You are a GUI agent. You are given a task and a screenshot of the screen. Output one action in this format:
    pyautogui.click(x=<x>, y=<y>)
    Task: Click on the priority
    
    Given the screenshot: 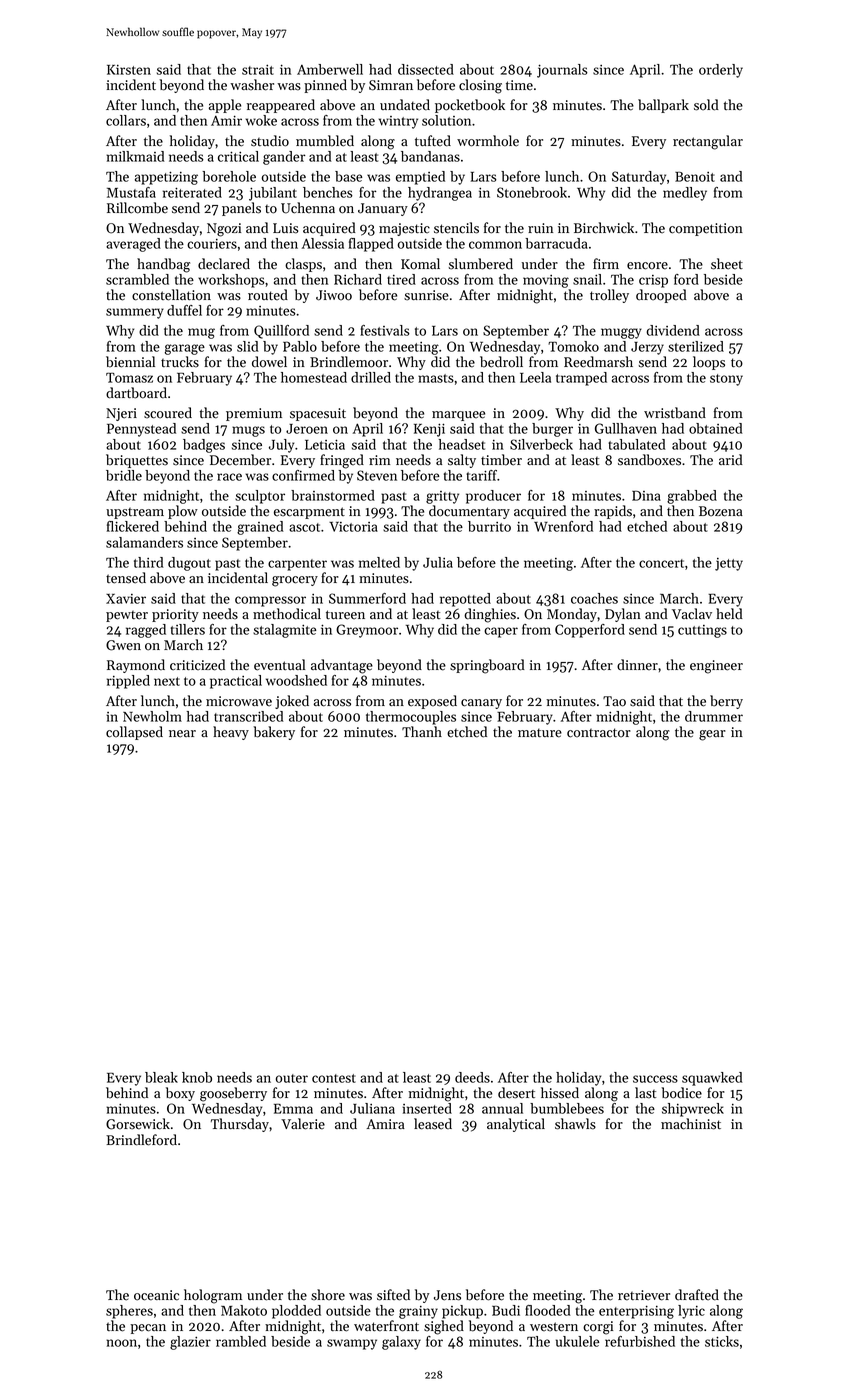 What is the action you would take?
    pyautogui.click(x=175, y=615)
